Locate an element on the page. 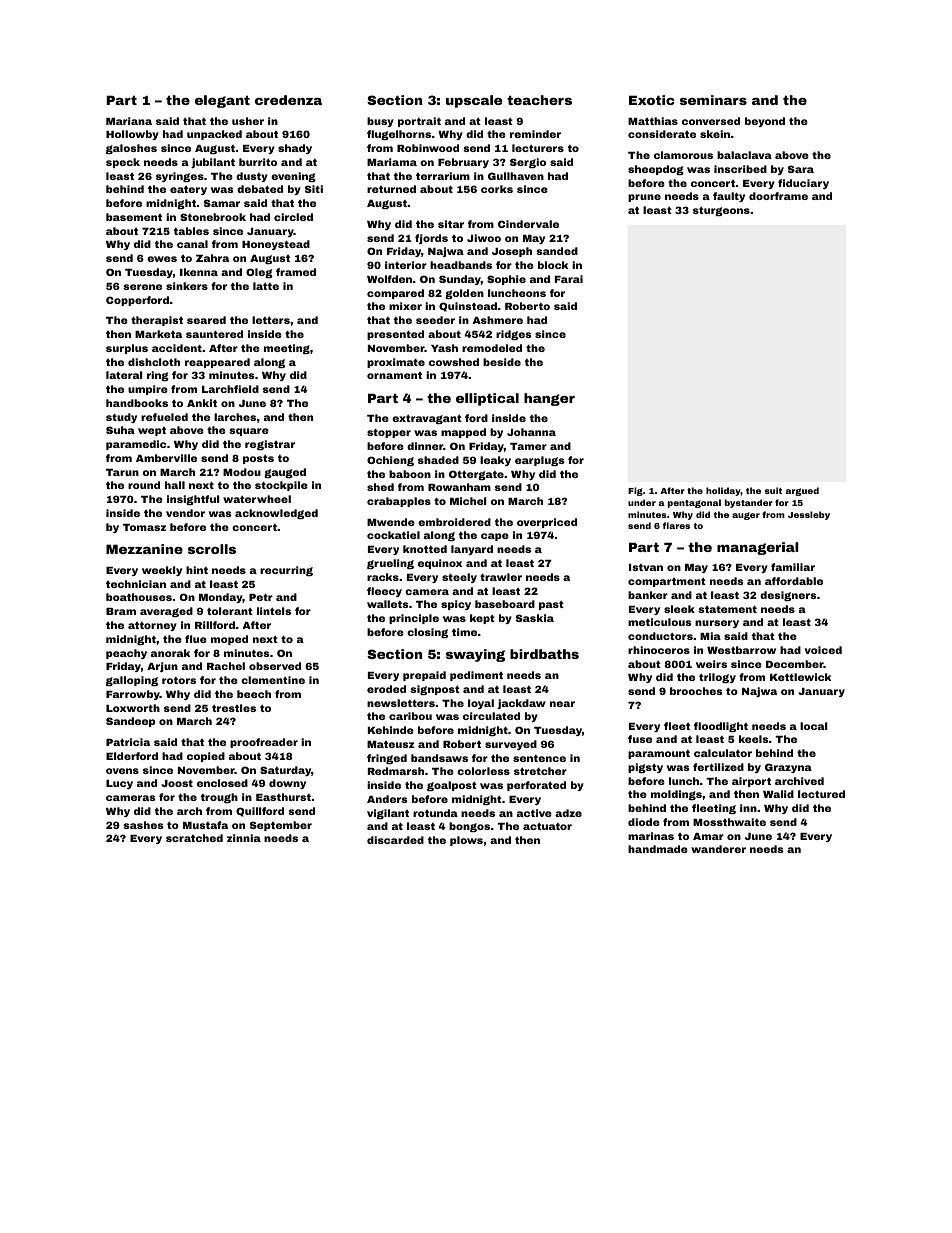 Image resolution: width=952 pixels, height=1233 pixels. argued is located at coordinates (802, 491).
